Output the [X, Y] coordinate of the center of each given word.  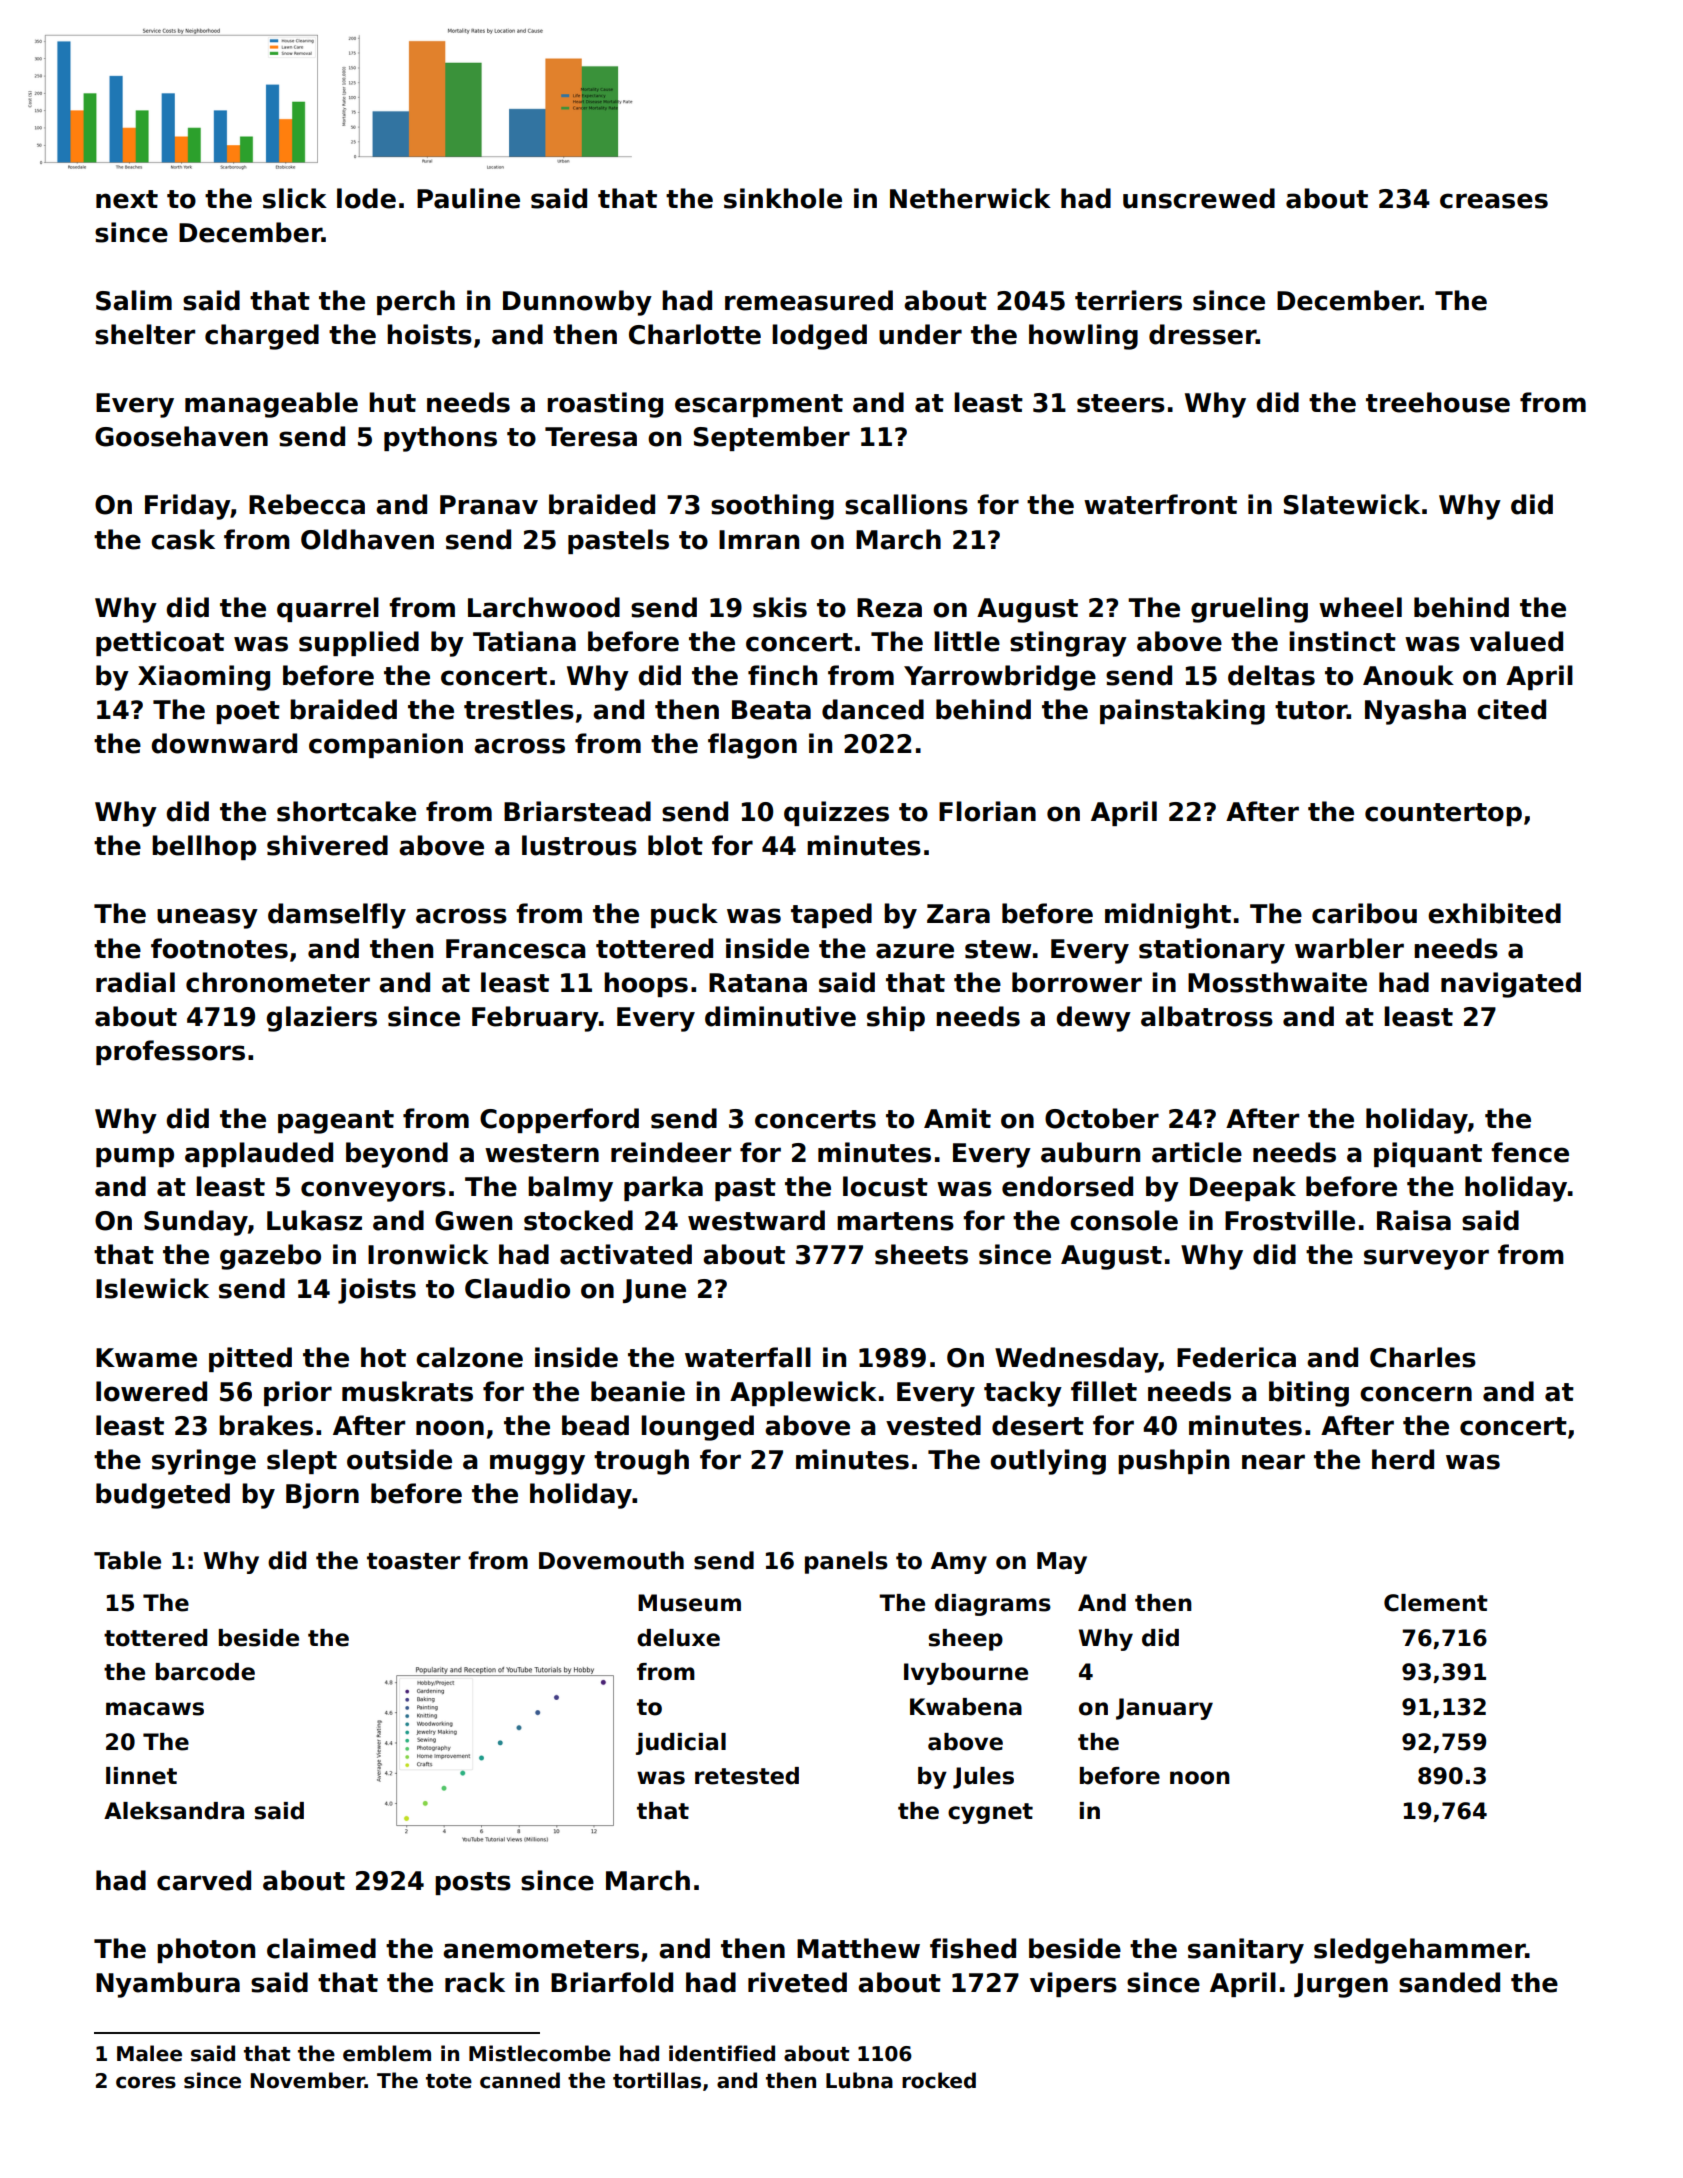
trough [641, 1462]
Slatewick [1352, 504]
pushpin [1173, 1461]
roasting [605, 405]
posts [473, 1883]
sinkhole [783, 198]
